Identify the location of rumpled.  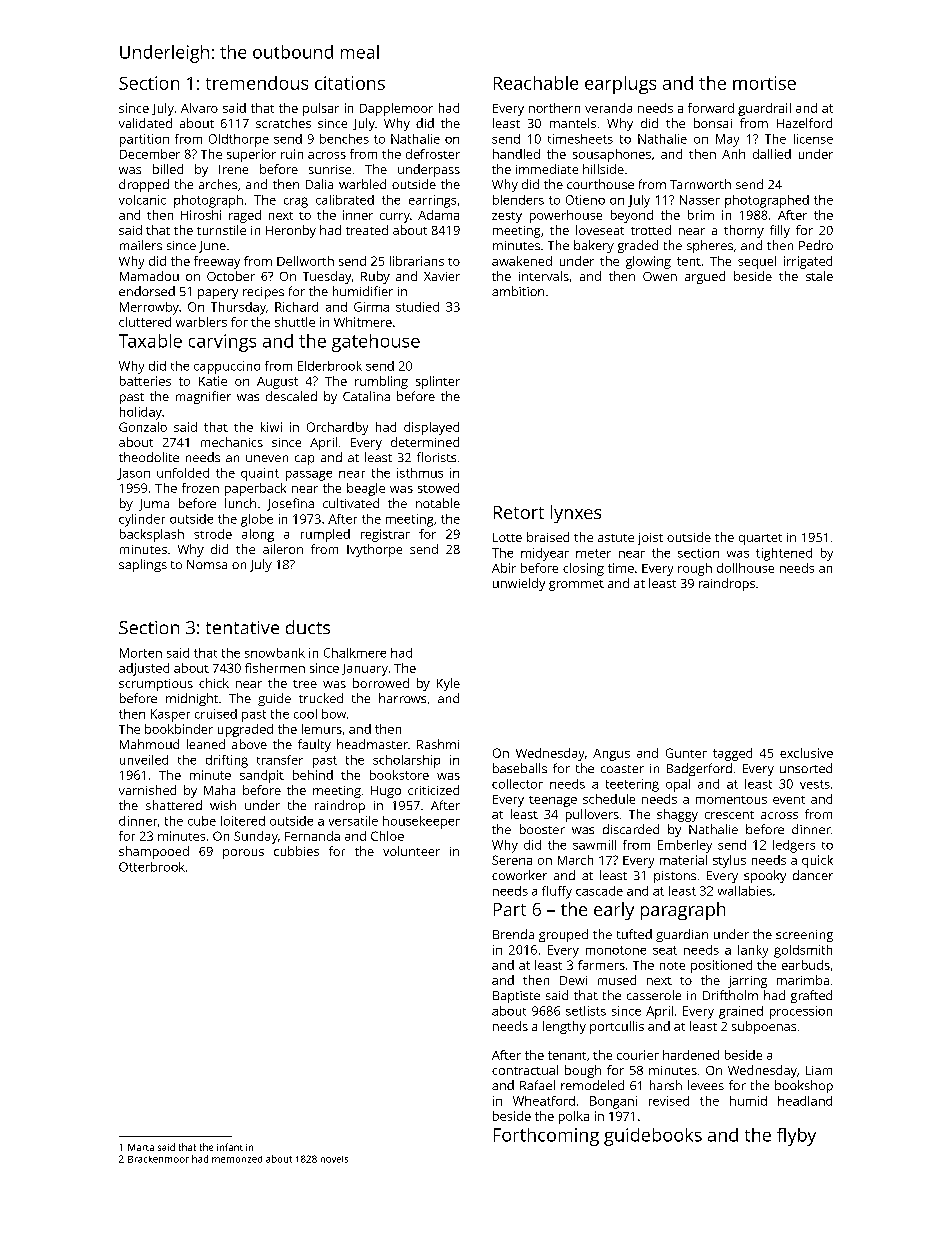
(325, 535).
